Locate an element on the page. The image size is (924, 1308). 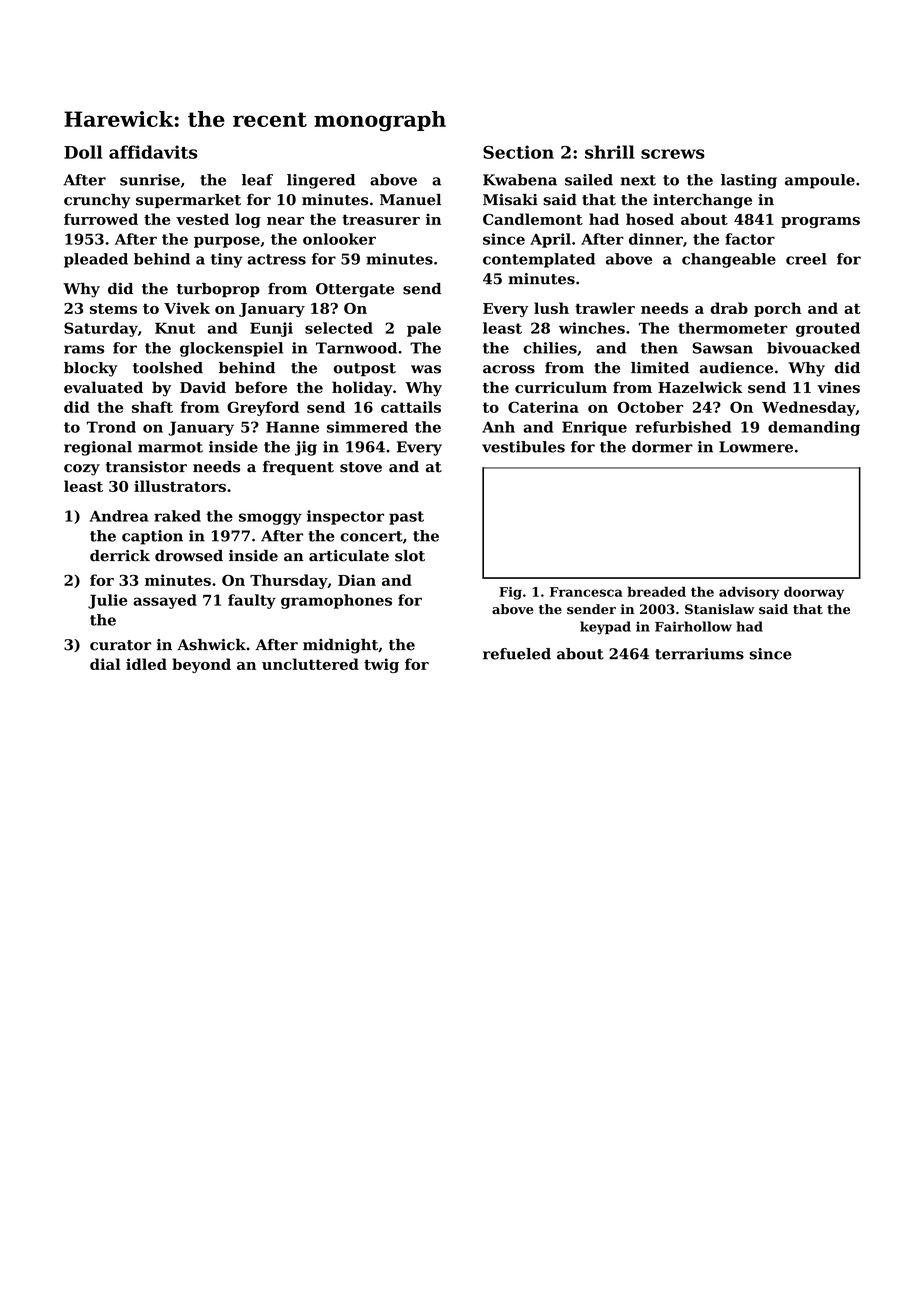
Candlemont is located at coordinates (533, 219).
